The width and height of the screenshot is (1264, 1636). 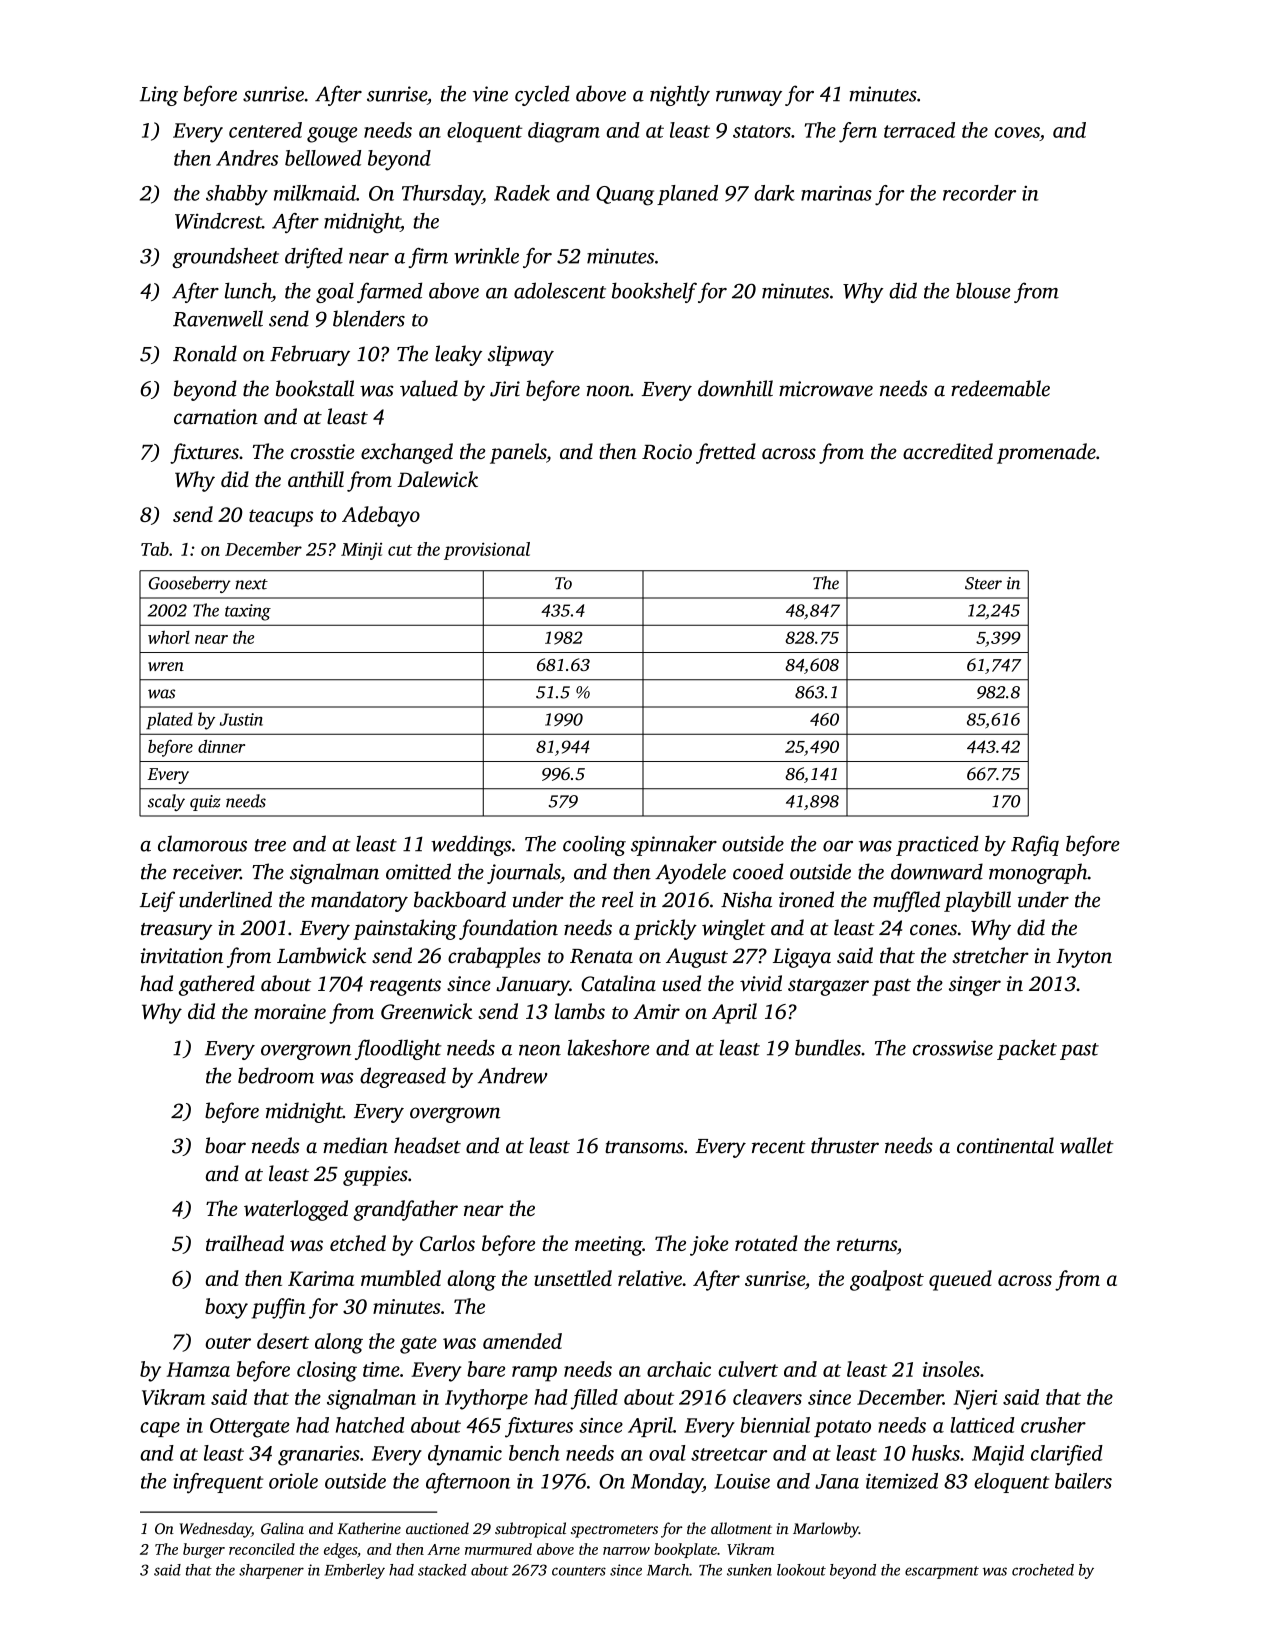 I want to click on next, so click(x=251, y=584).
